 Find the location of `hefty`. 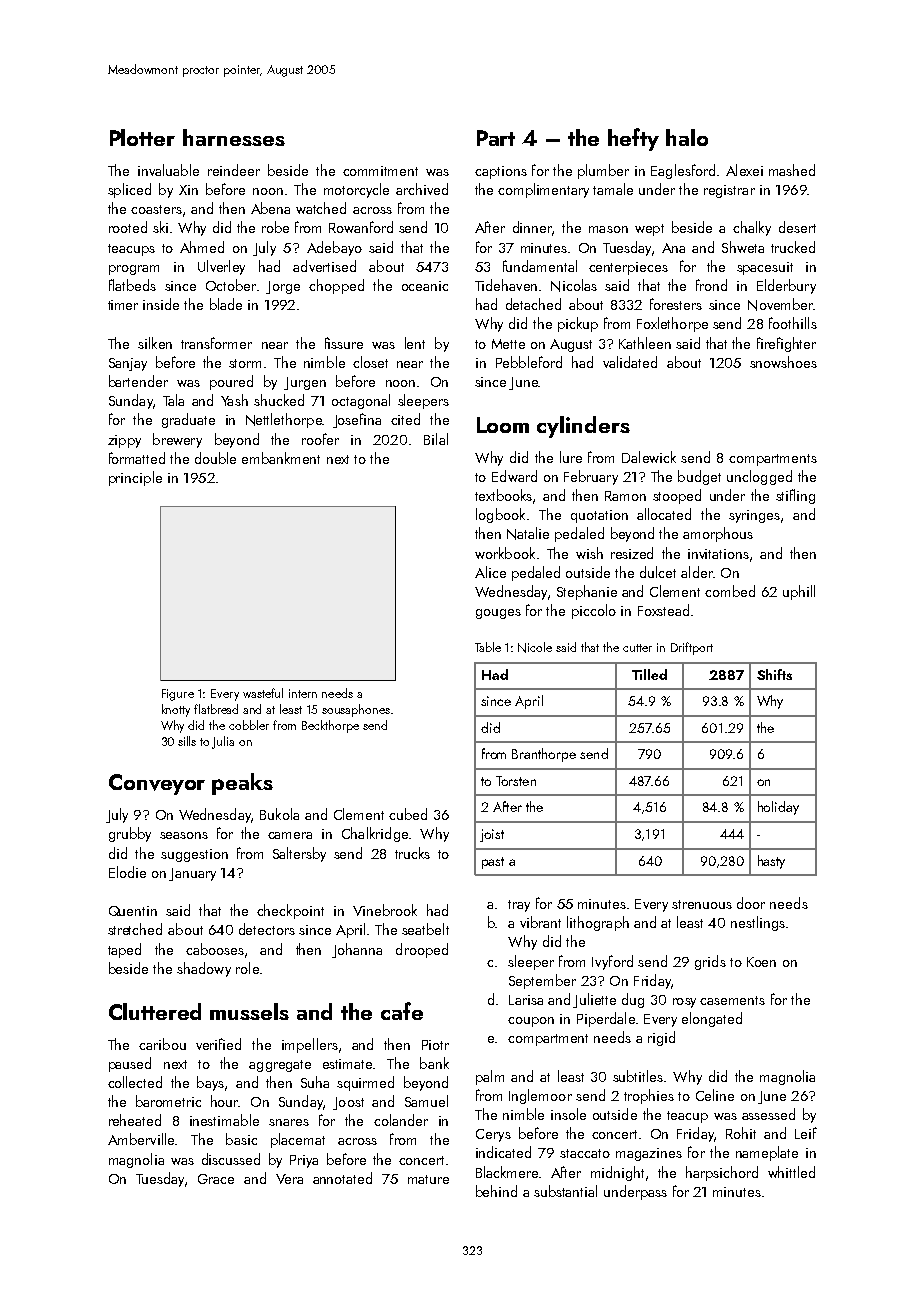

hefty is located at coordinates (633, 139).
